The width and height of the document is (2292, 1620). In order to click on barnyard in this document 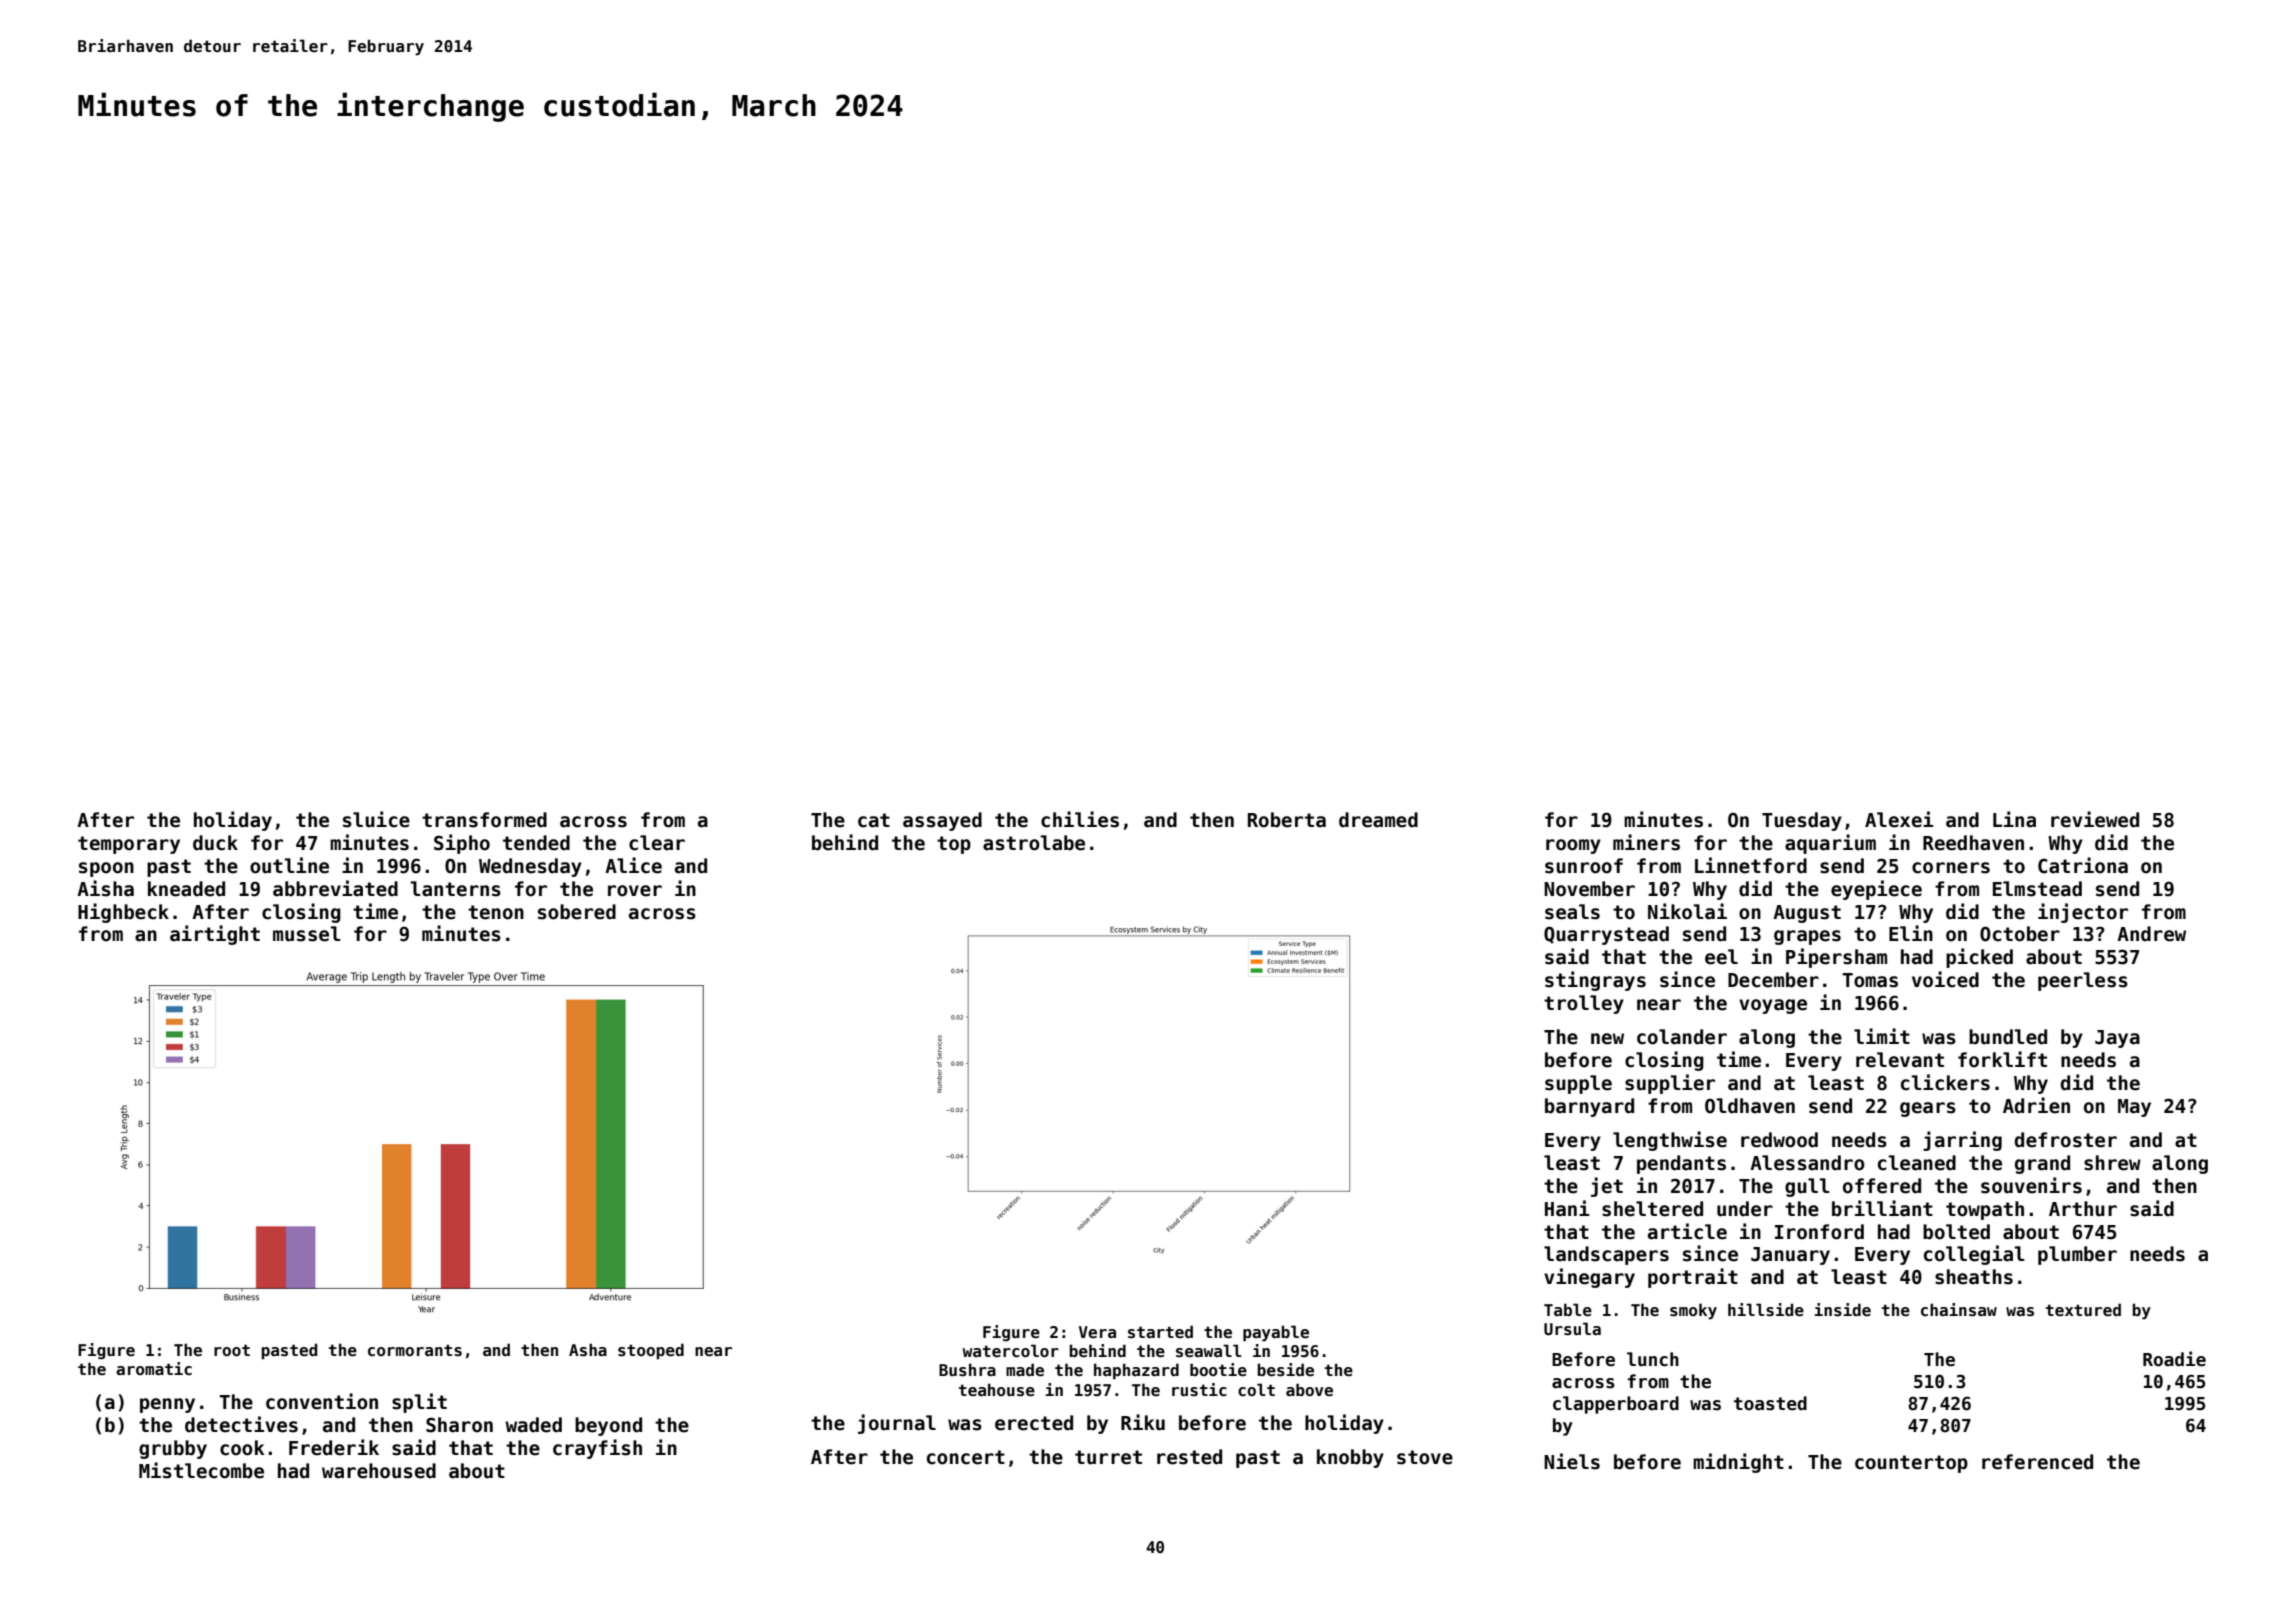, I will do `click(1589, 1107)`.
